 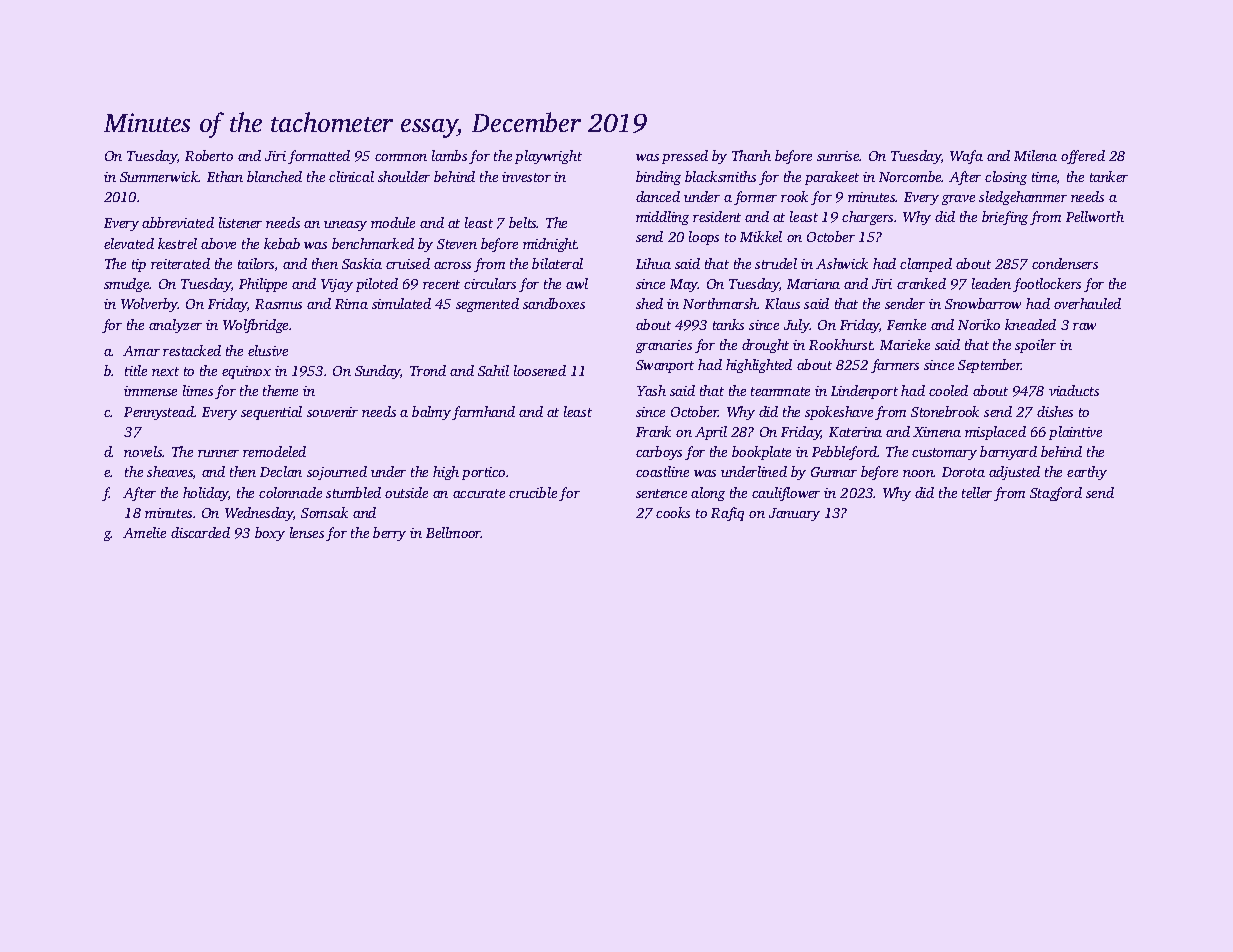 I want to click on reiterated, so click(x=180, y=263).
